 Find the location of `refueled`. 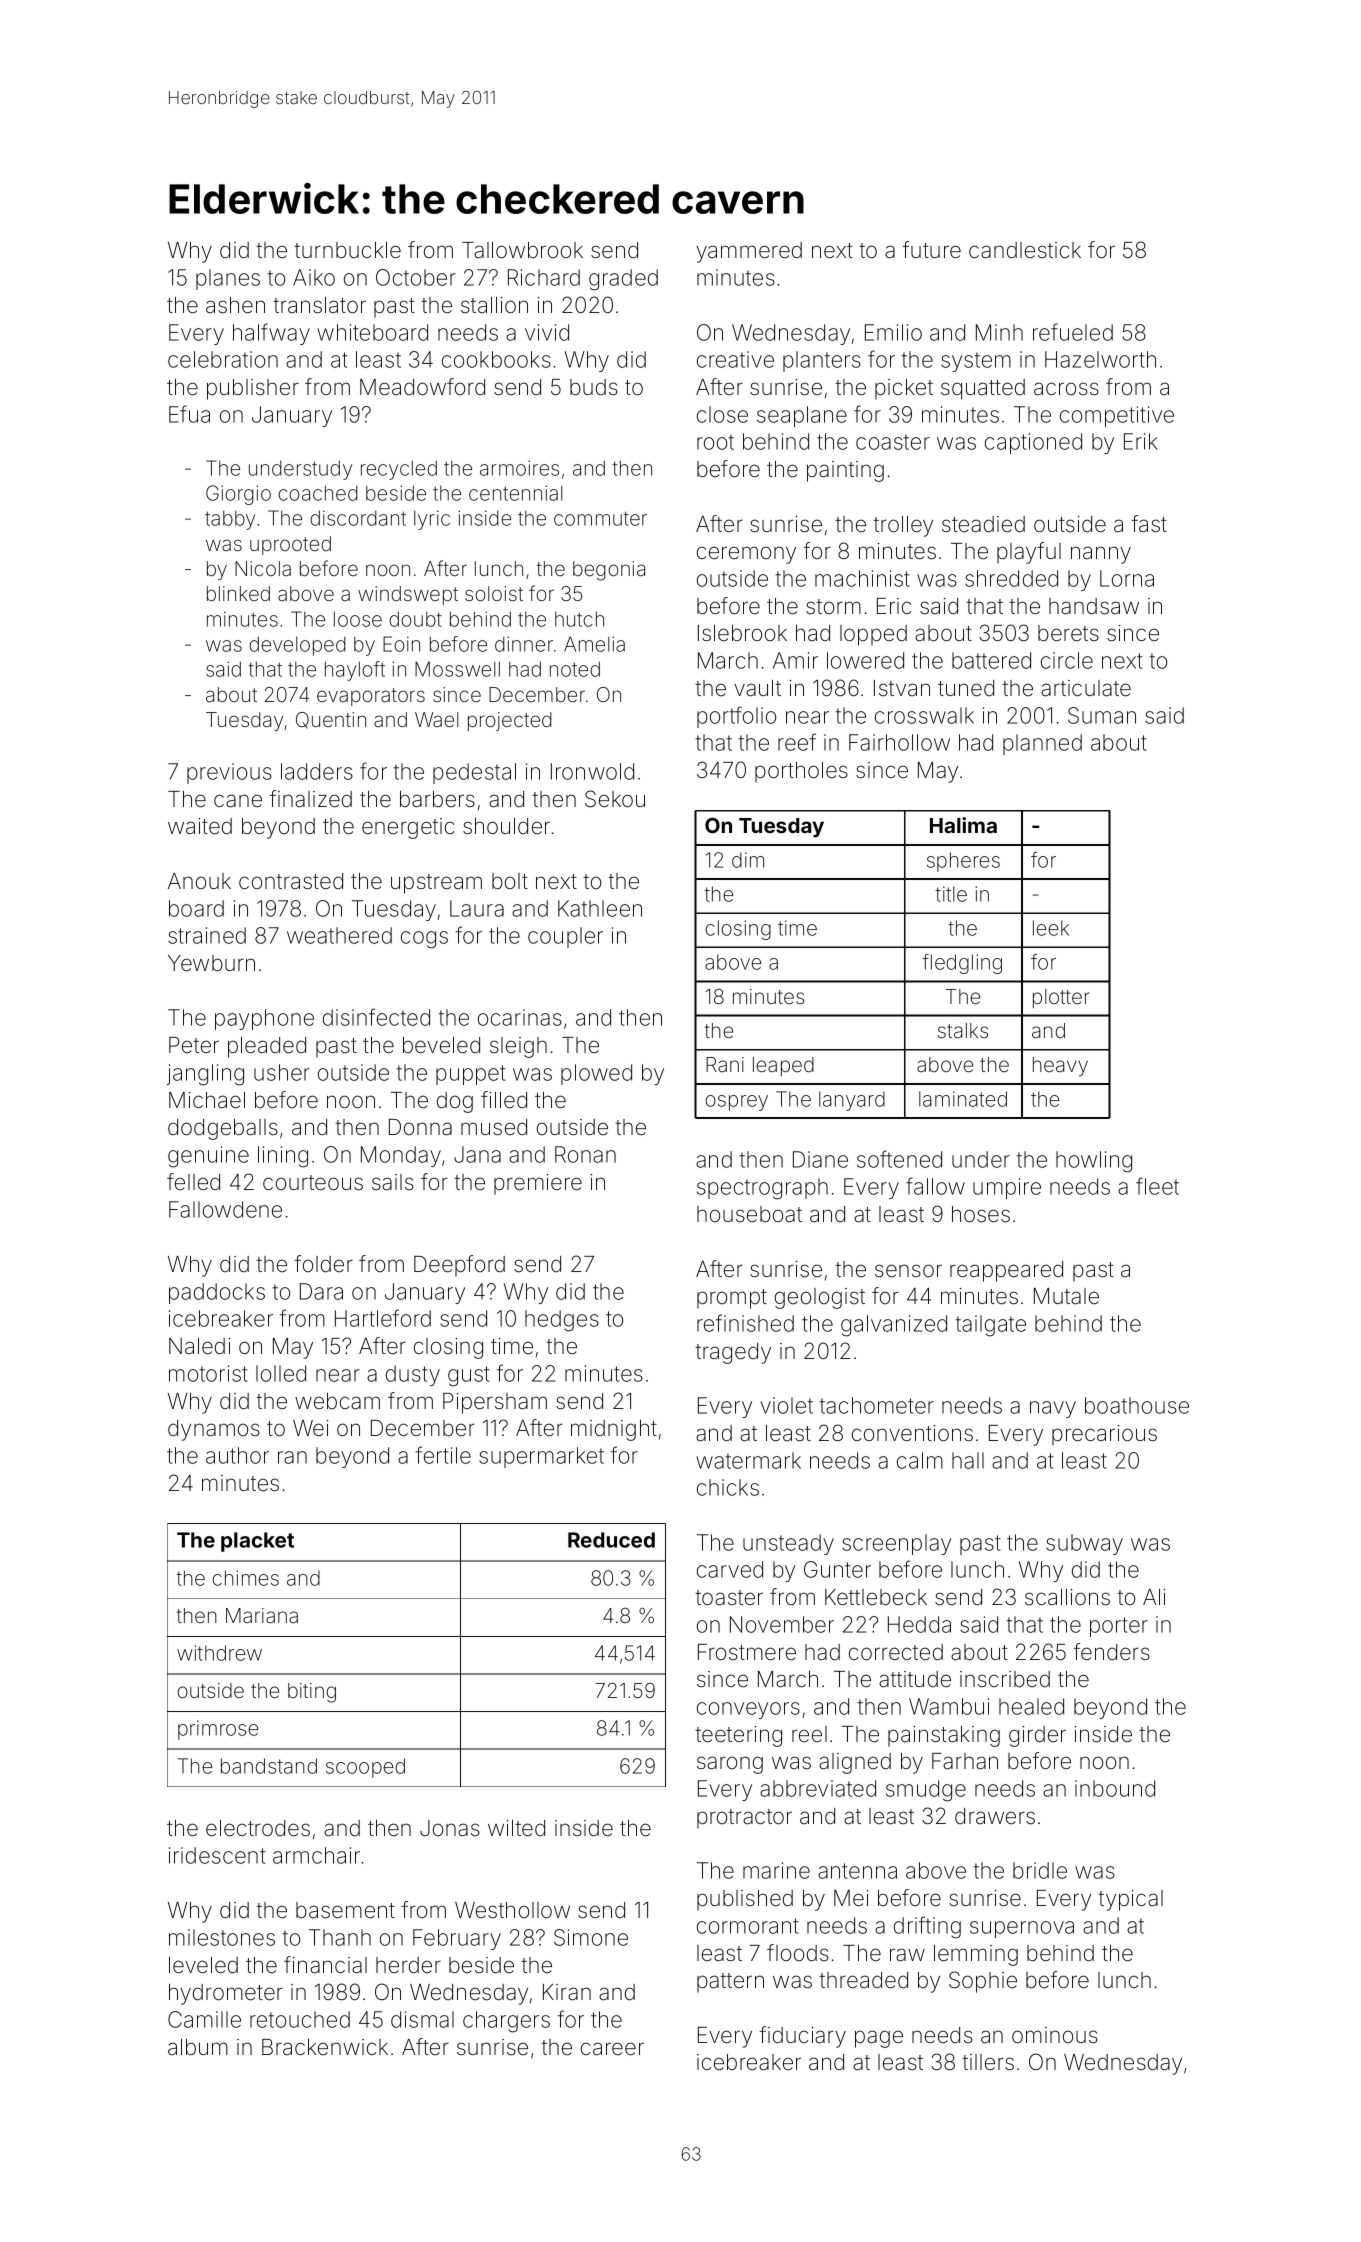

refueled is located at coordinates (1073, 332).
